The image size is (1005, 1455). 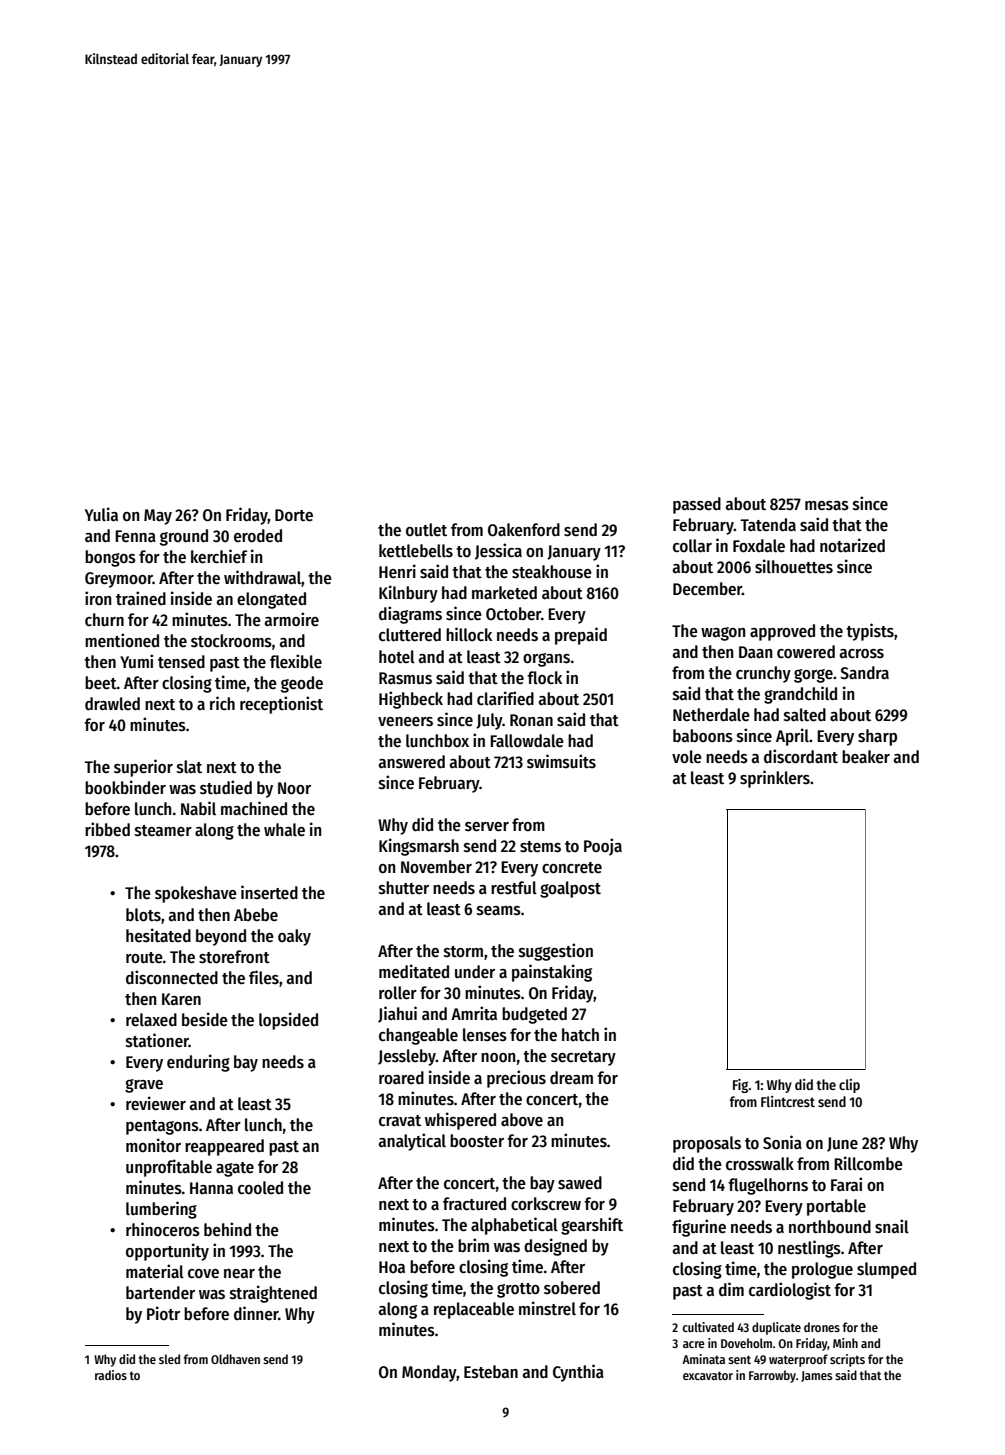 What do you see at coordinates (552, 572) in the document?
I see `steakhouse` at bounding box center [552, 572].
